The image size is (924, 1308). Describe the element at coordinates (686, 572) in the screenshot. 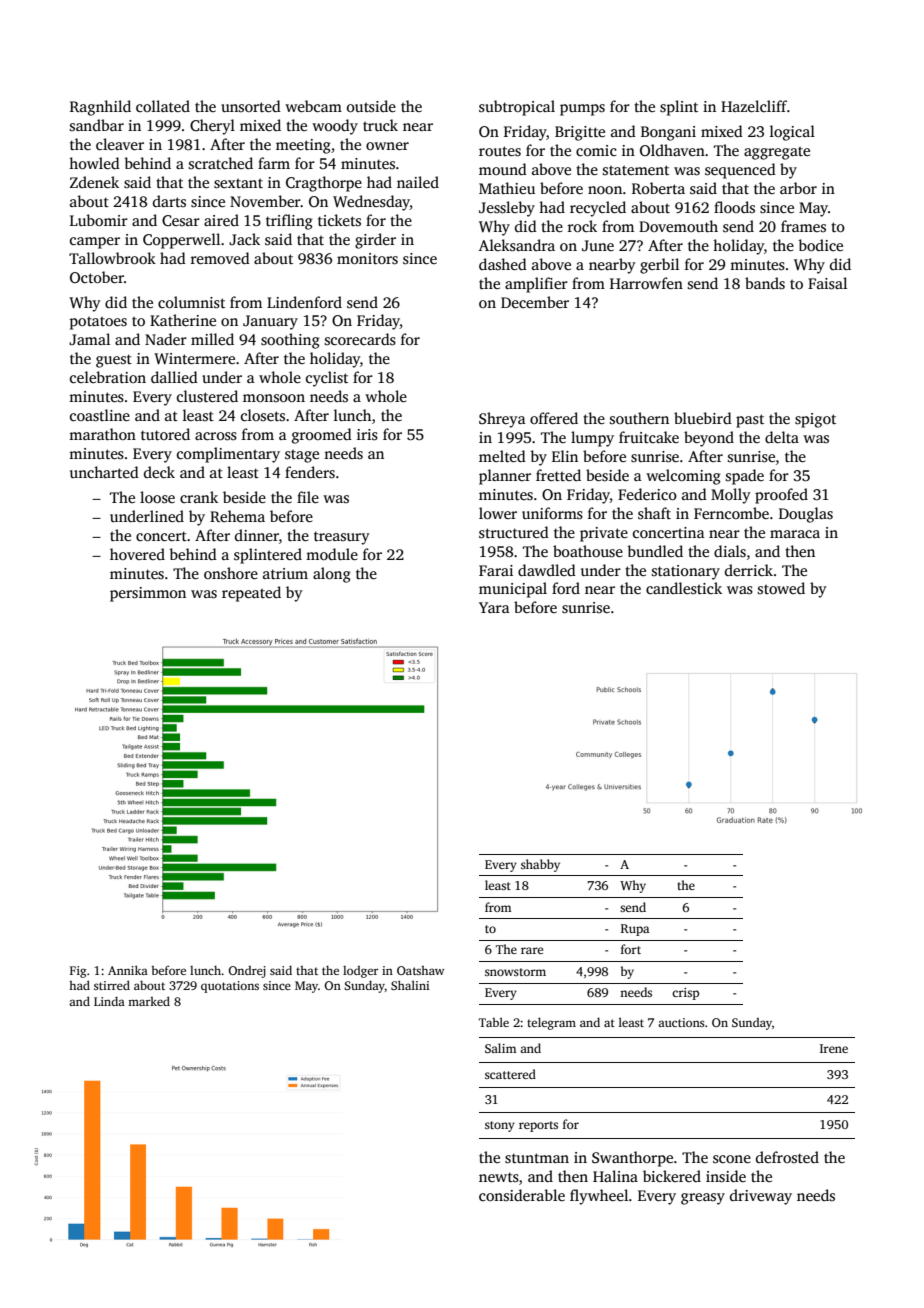

I see `stationary` at that location.
